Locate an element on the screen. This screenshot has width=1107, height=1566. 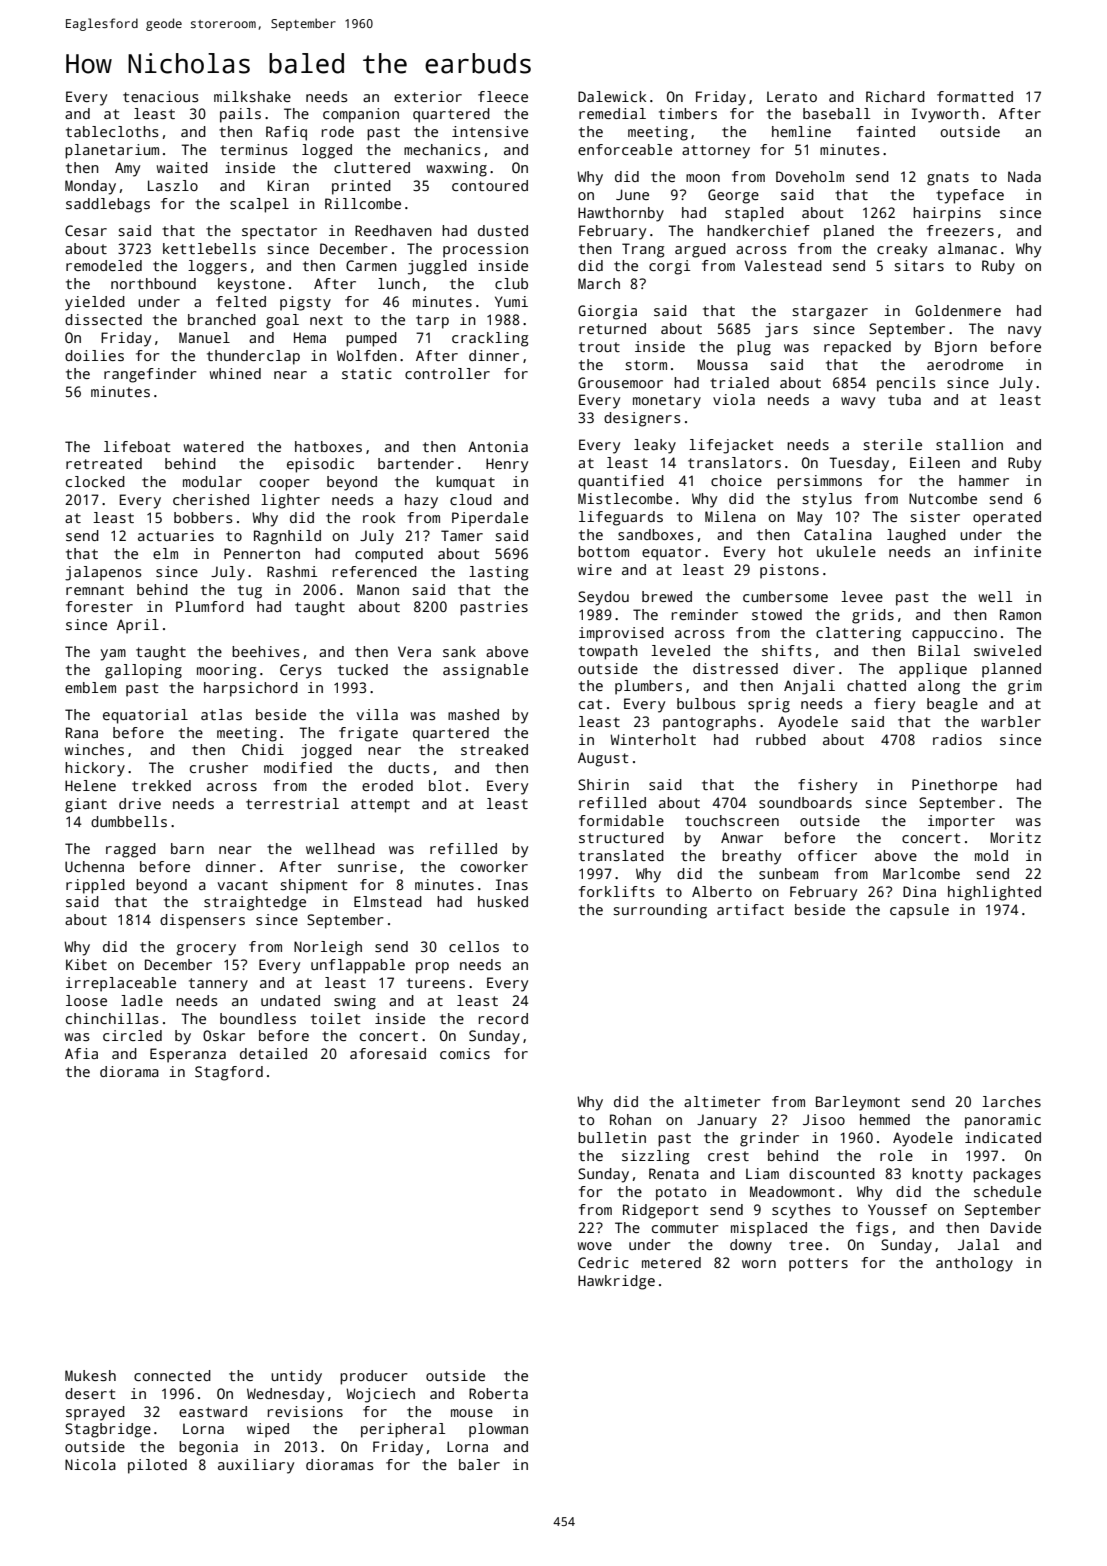
beehives is located at coordinates (265, 651).
